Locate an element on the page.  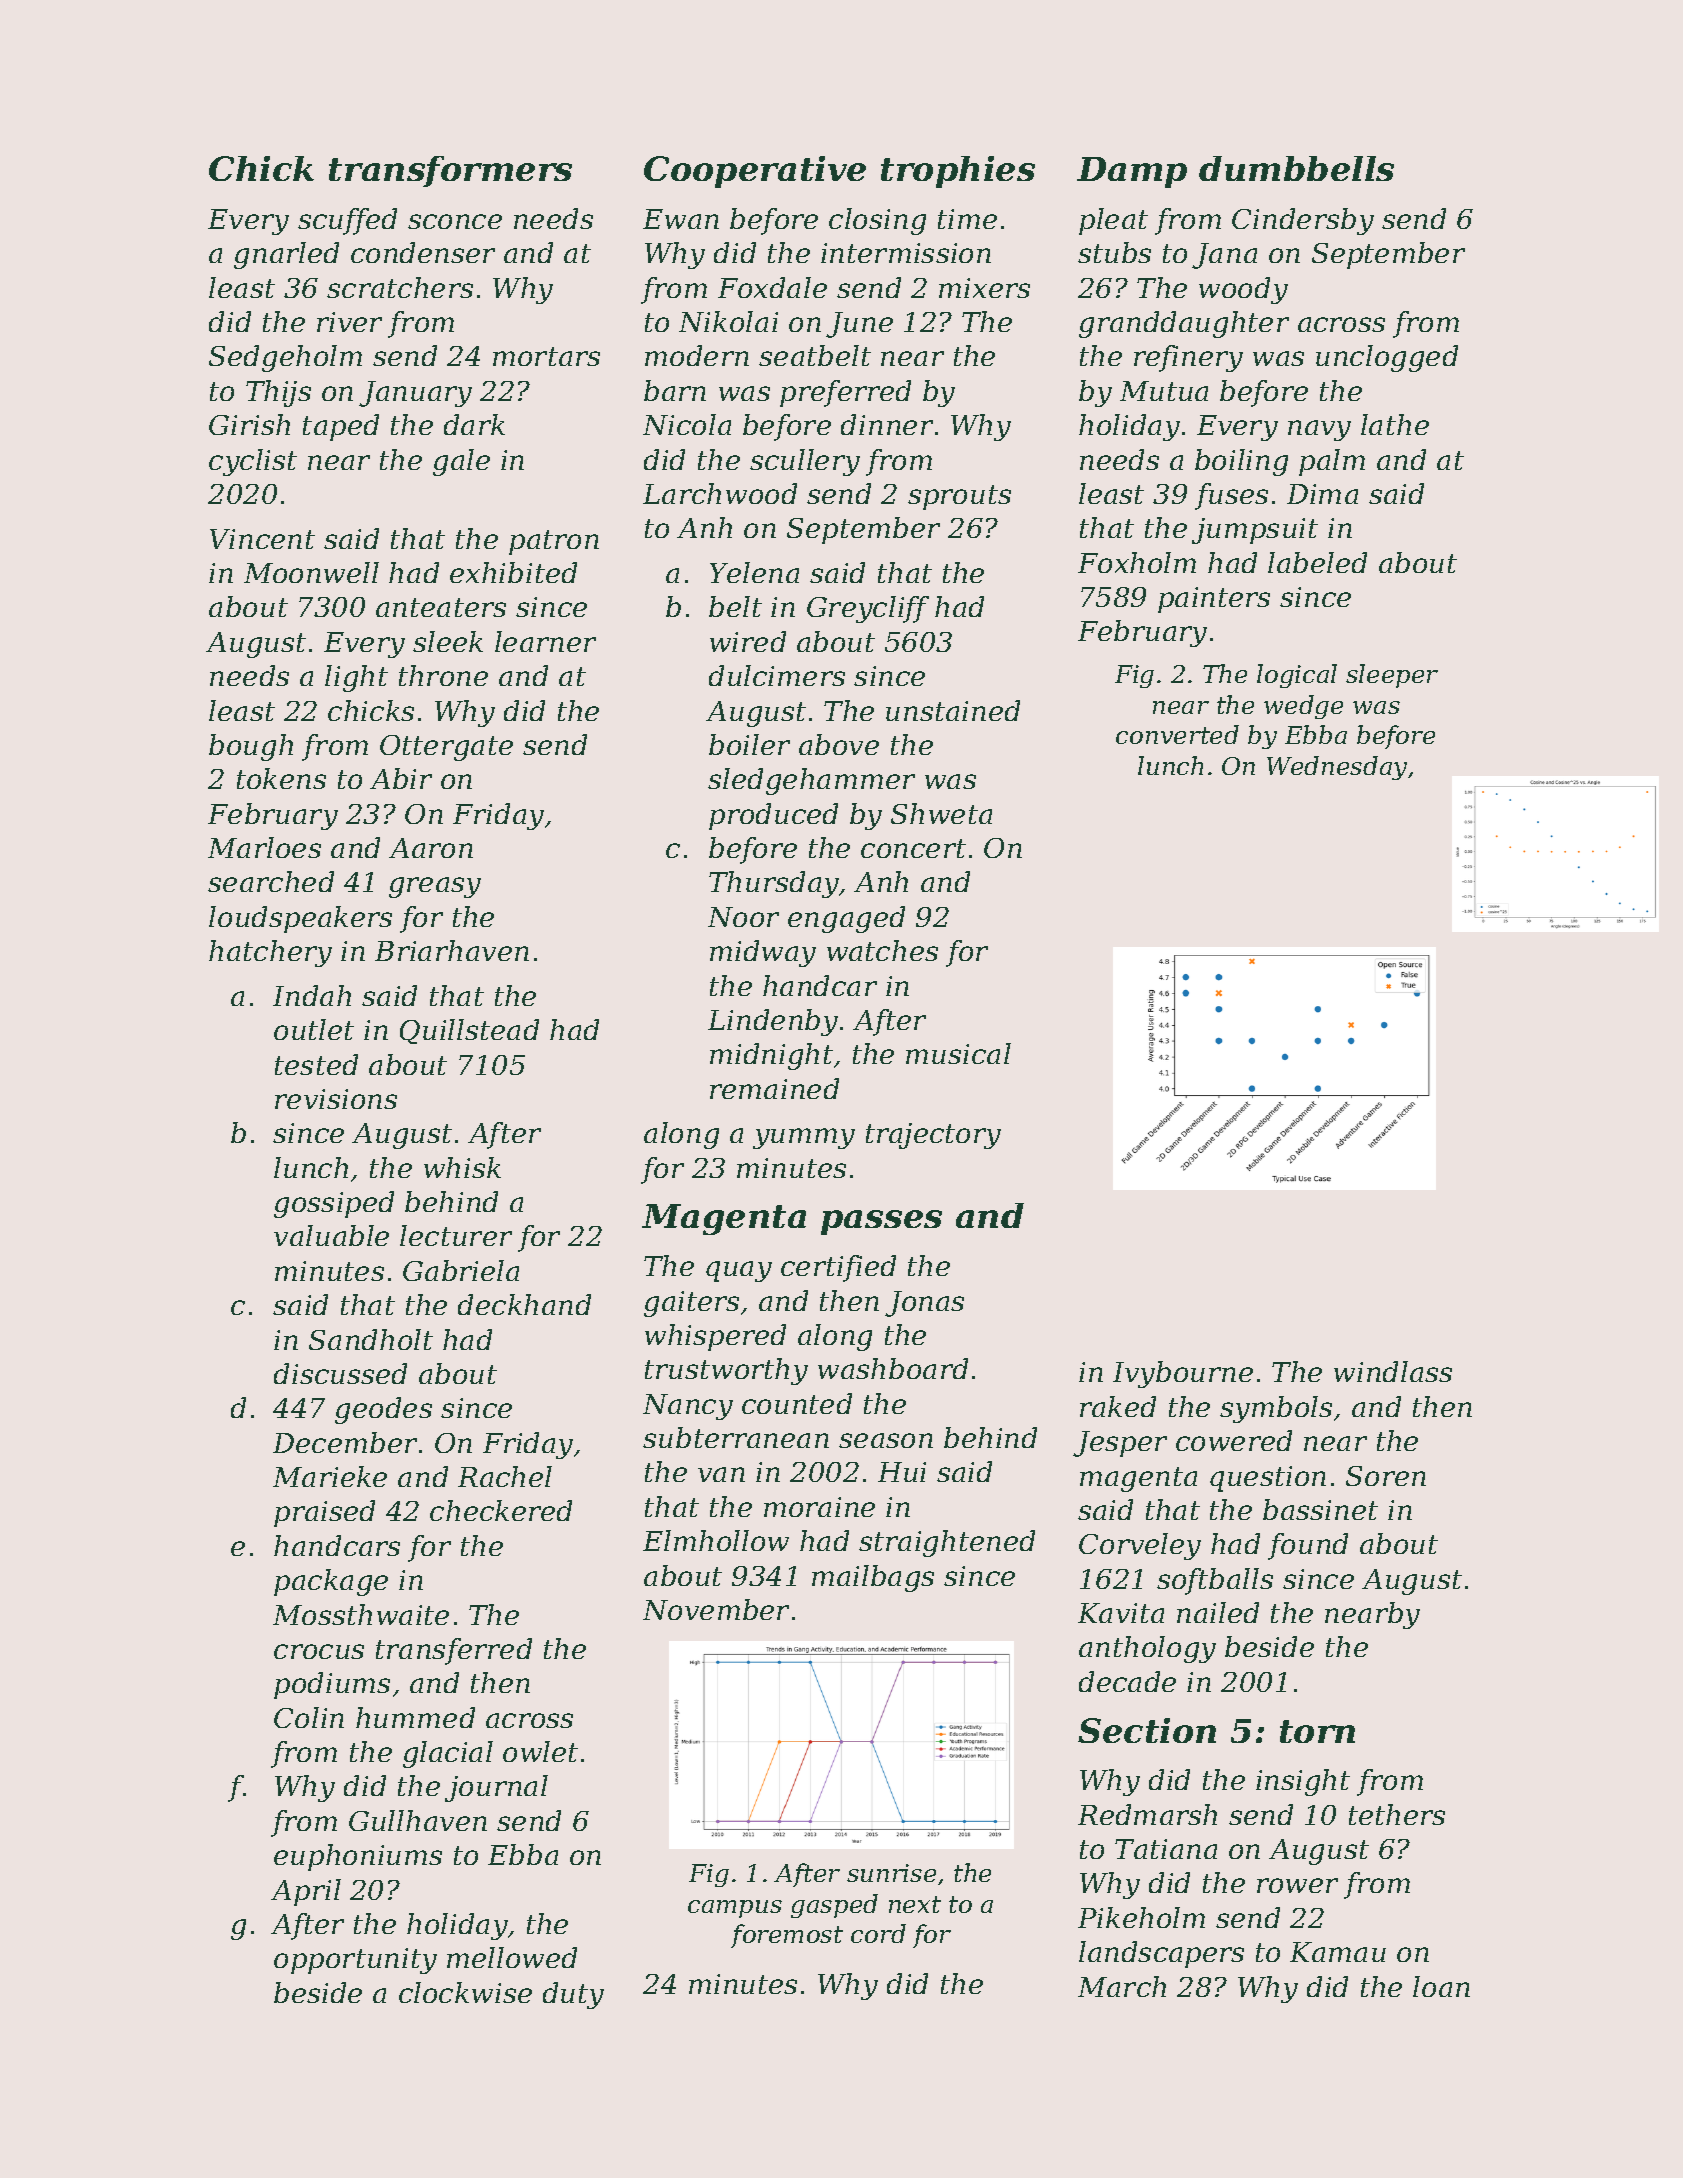
counted is located at coordinates (797, 1403).
